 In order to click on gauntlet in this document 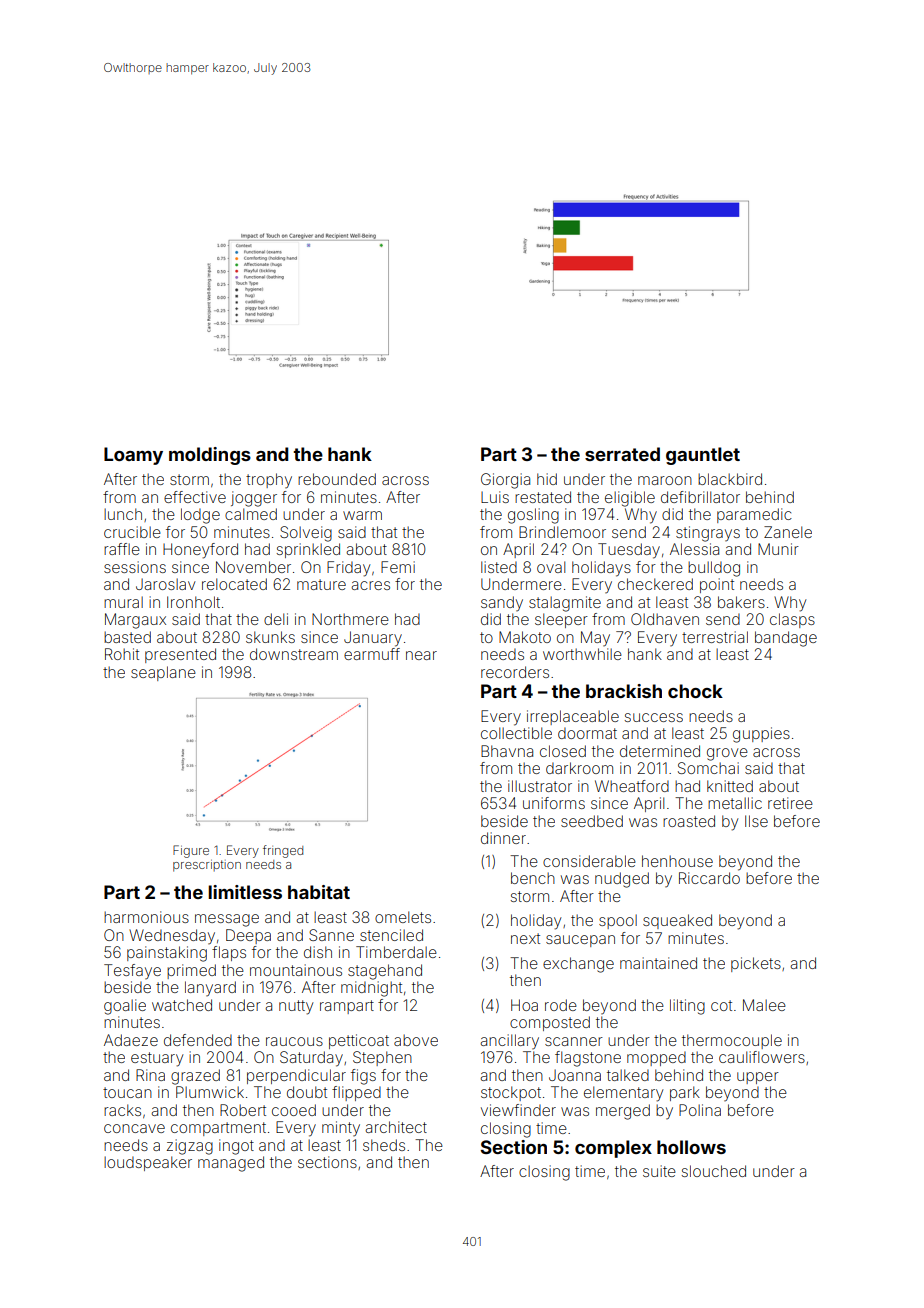, I will do `click(703, 456)`.
